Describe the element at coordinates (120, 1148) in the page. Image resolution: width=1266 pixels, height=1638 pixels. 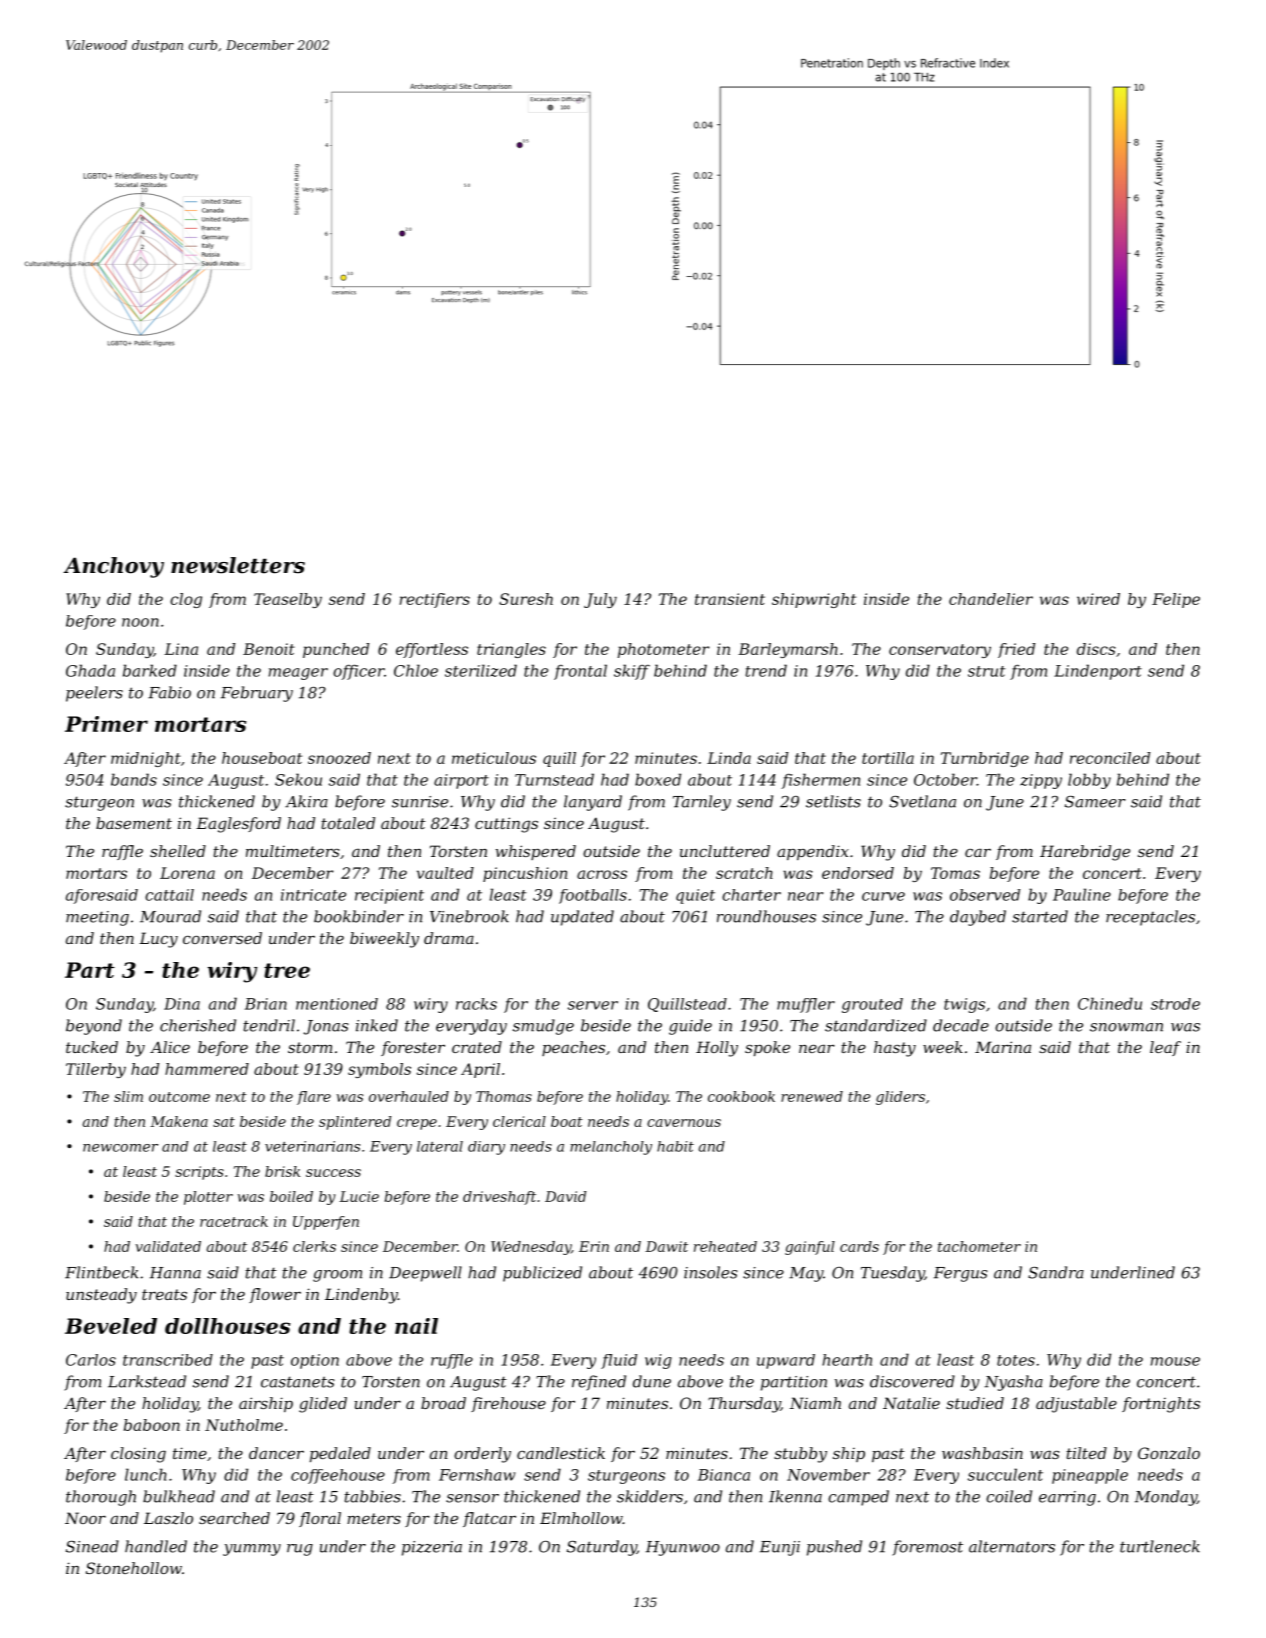
I see `newcomer` at that location.
